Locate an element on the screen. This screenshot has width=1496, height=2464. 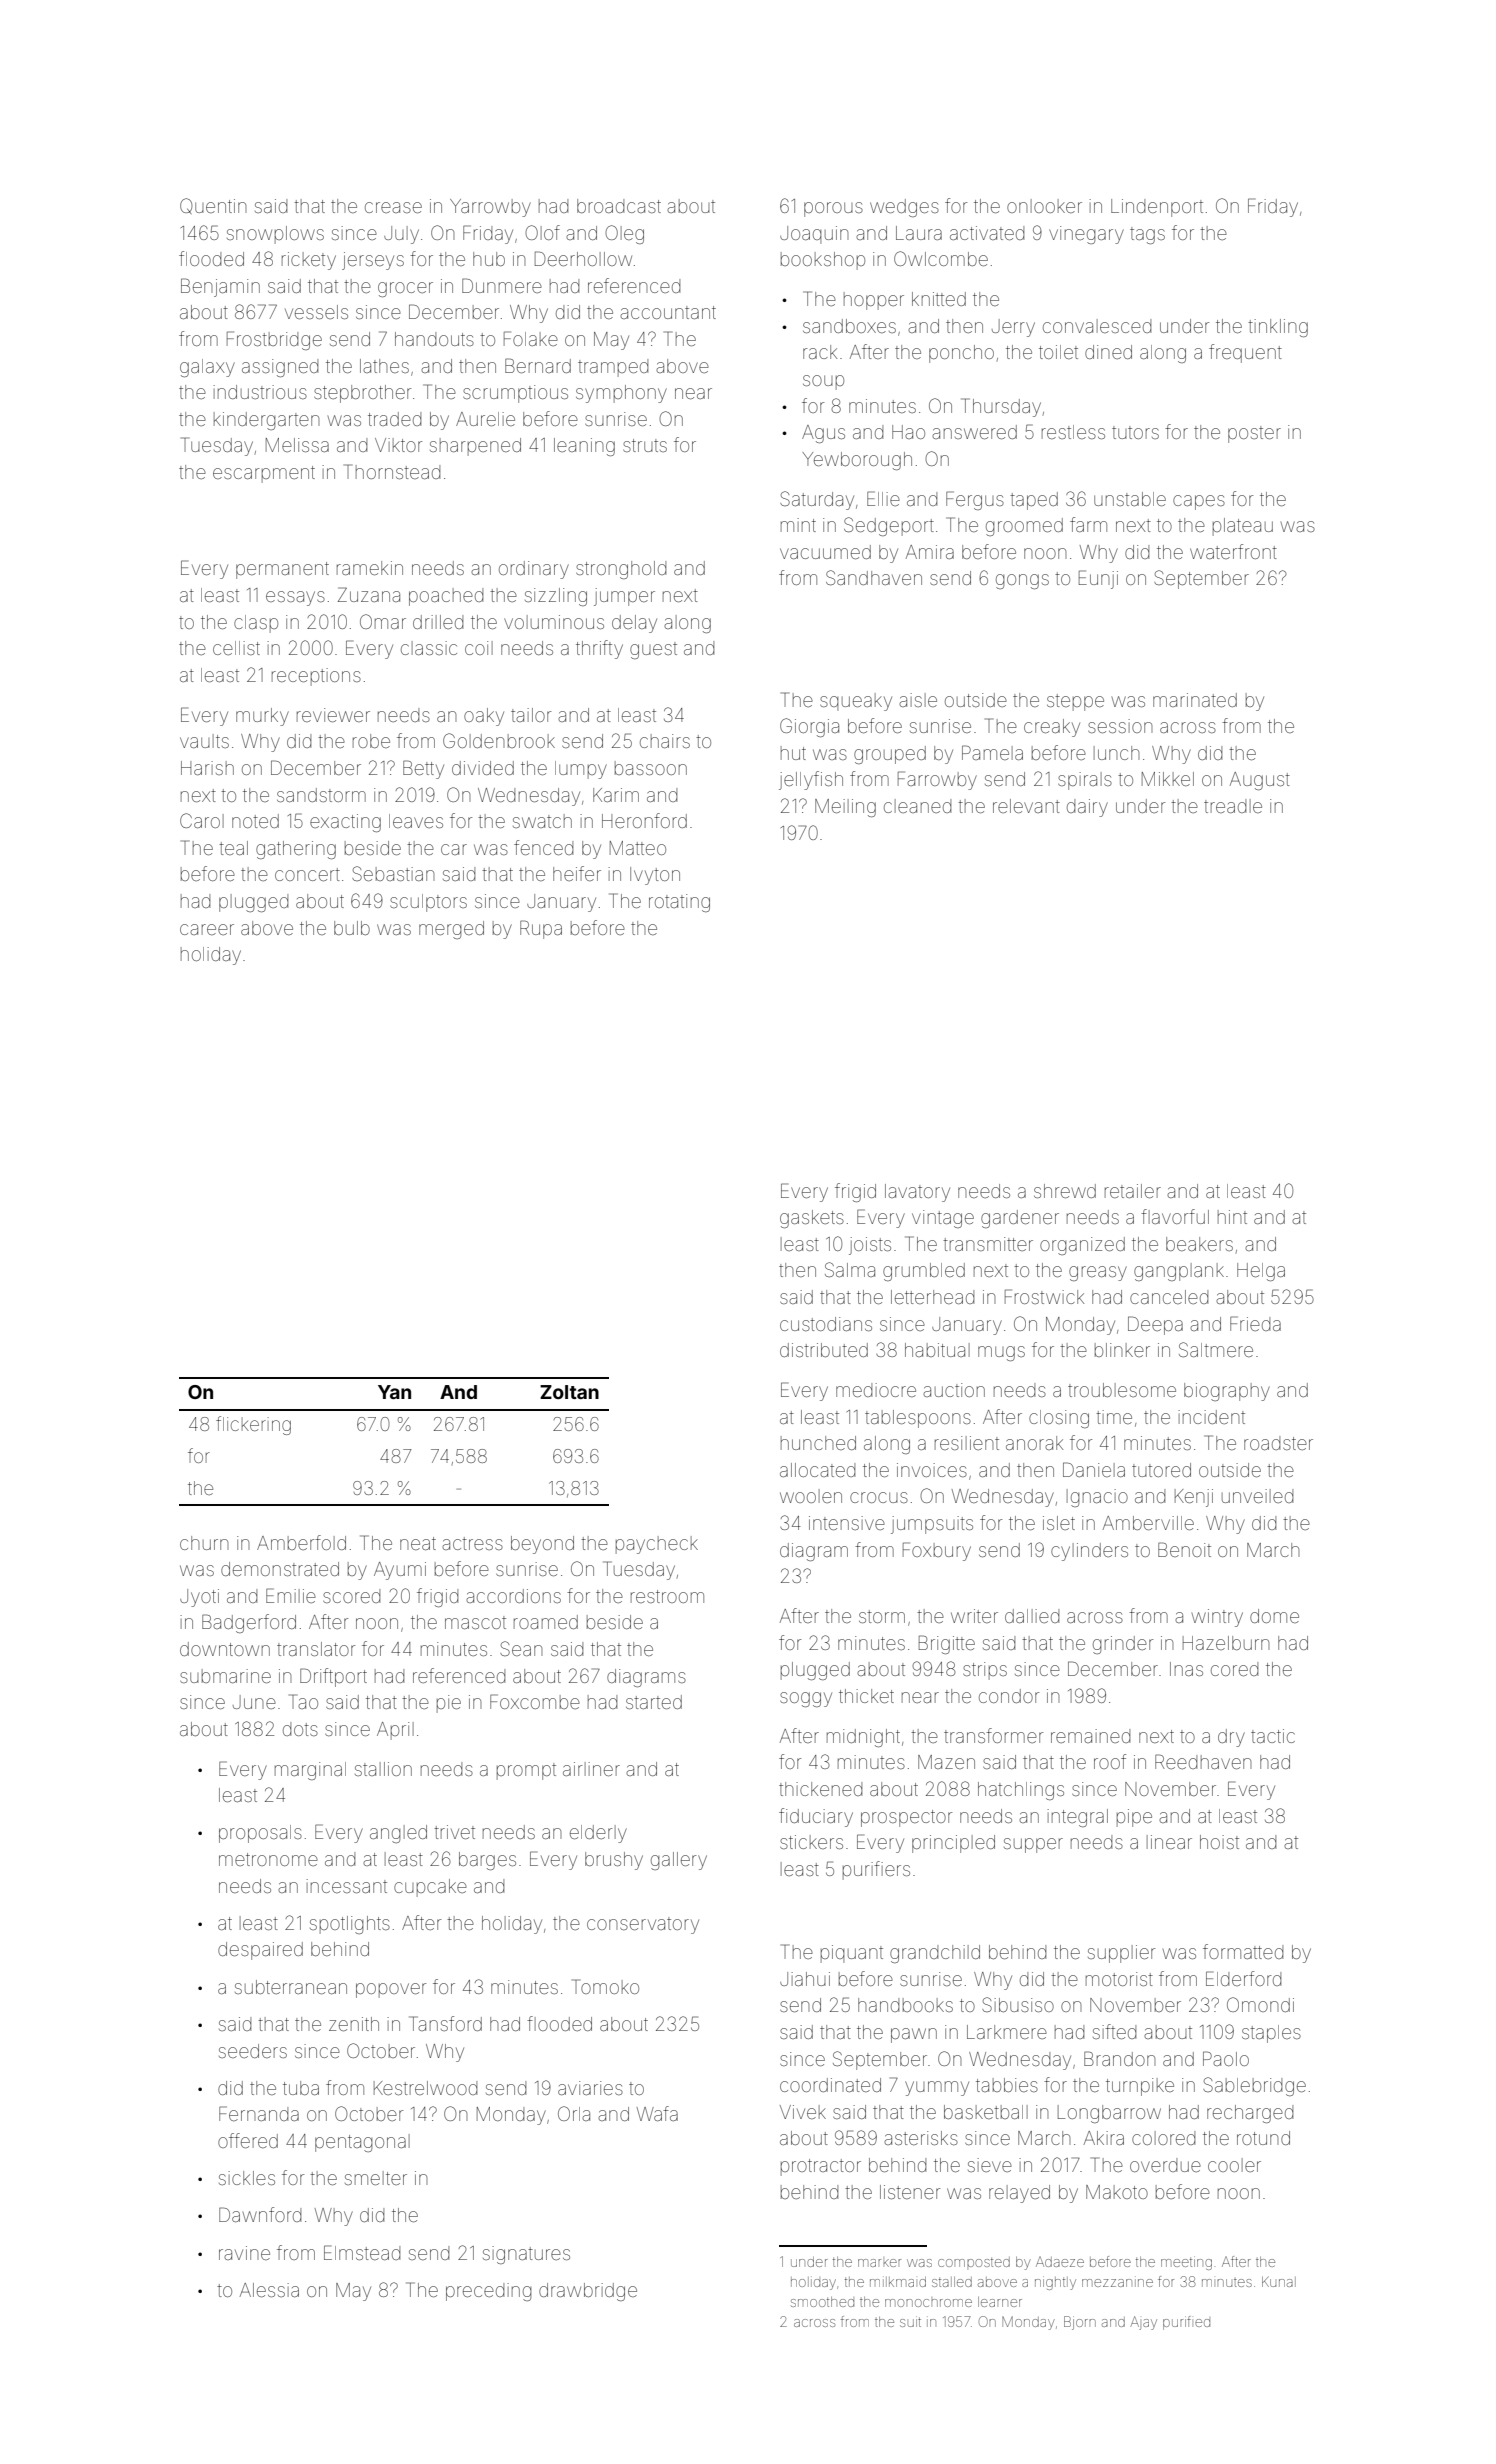
retailer is located at coordinates (1133, 1191).
